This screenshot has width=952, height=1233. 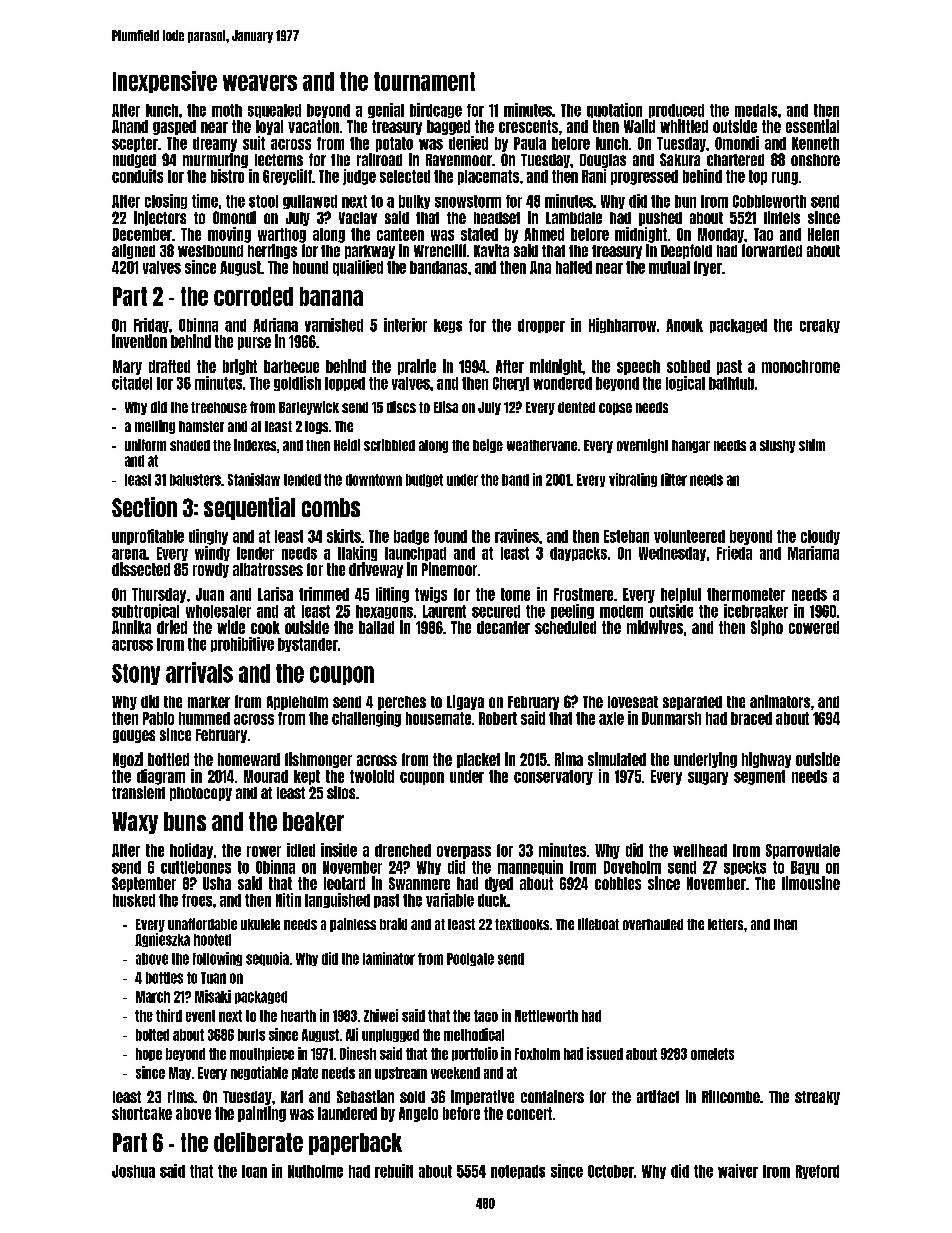 I want to click on squealed, so click(x=274, y=111).
